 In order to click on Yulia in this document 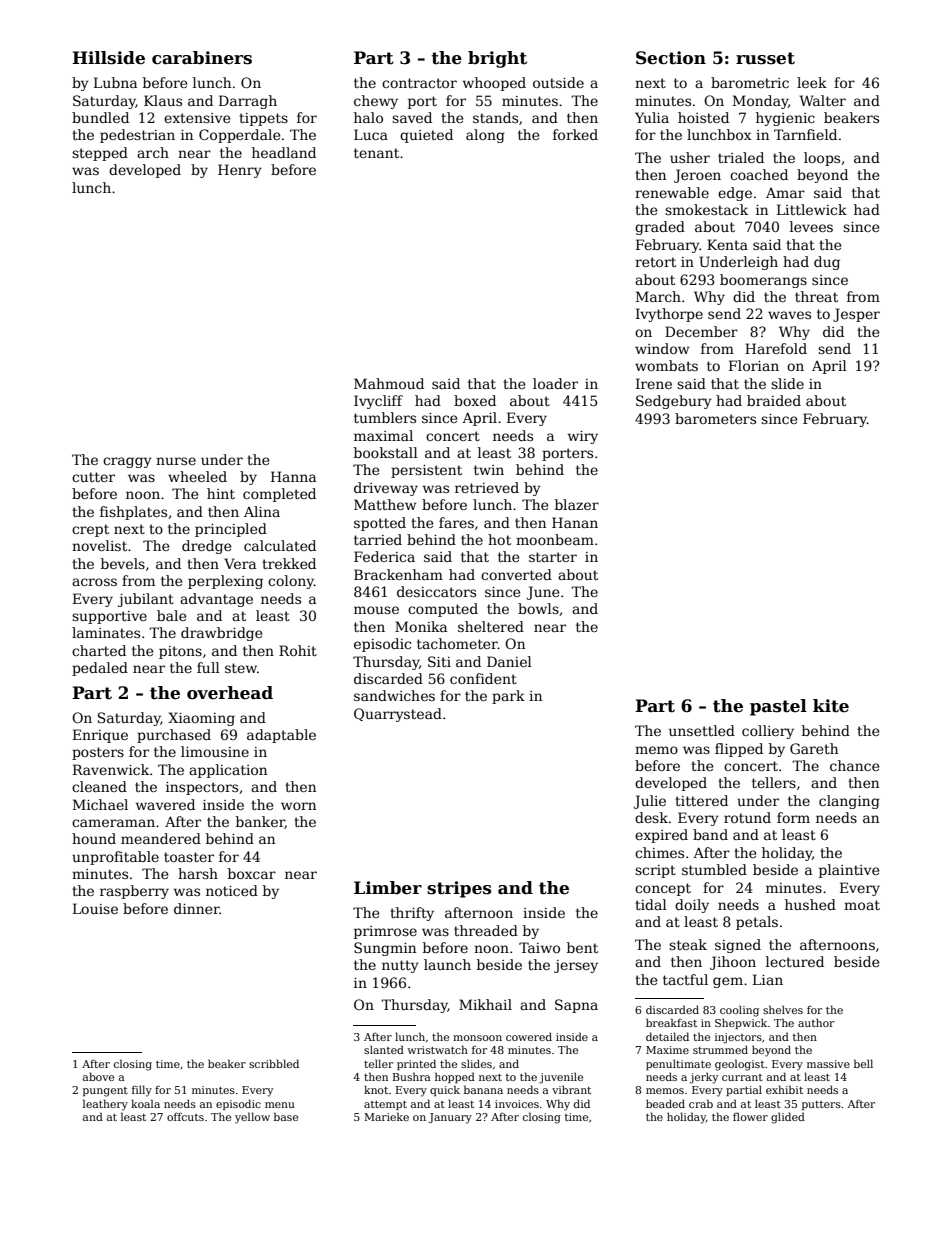, I will do `click(652, 117)`.
